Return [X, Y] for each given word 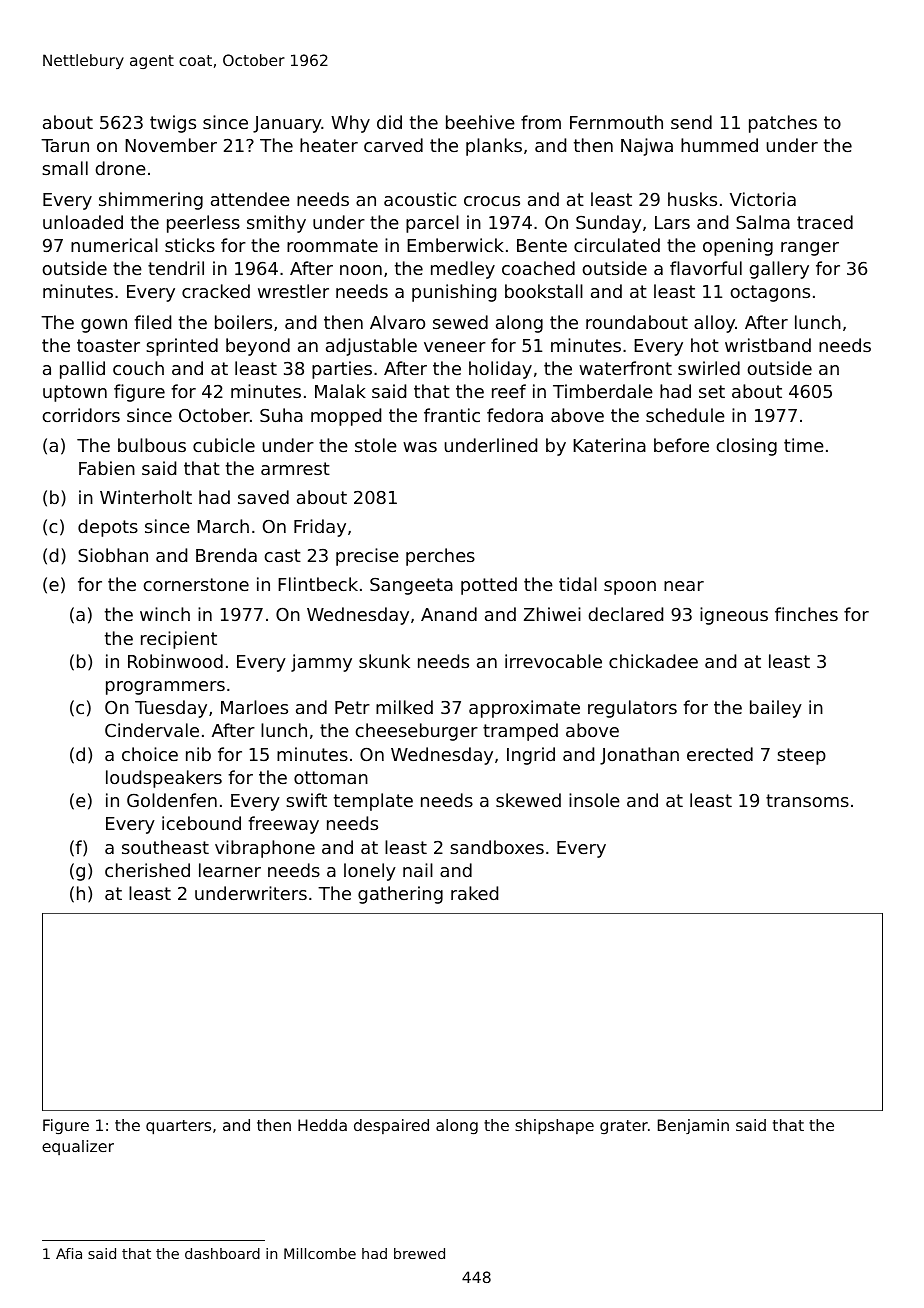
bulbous [152, 445]
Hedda [322, 1125]
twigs [173, 124]
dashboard [222, 1253]
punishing [454, 293]
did [389, 122]
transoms [807, 800]
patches [783, 124]
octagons [770, 293]
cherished [147, 870]
